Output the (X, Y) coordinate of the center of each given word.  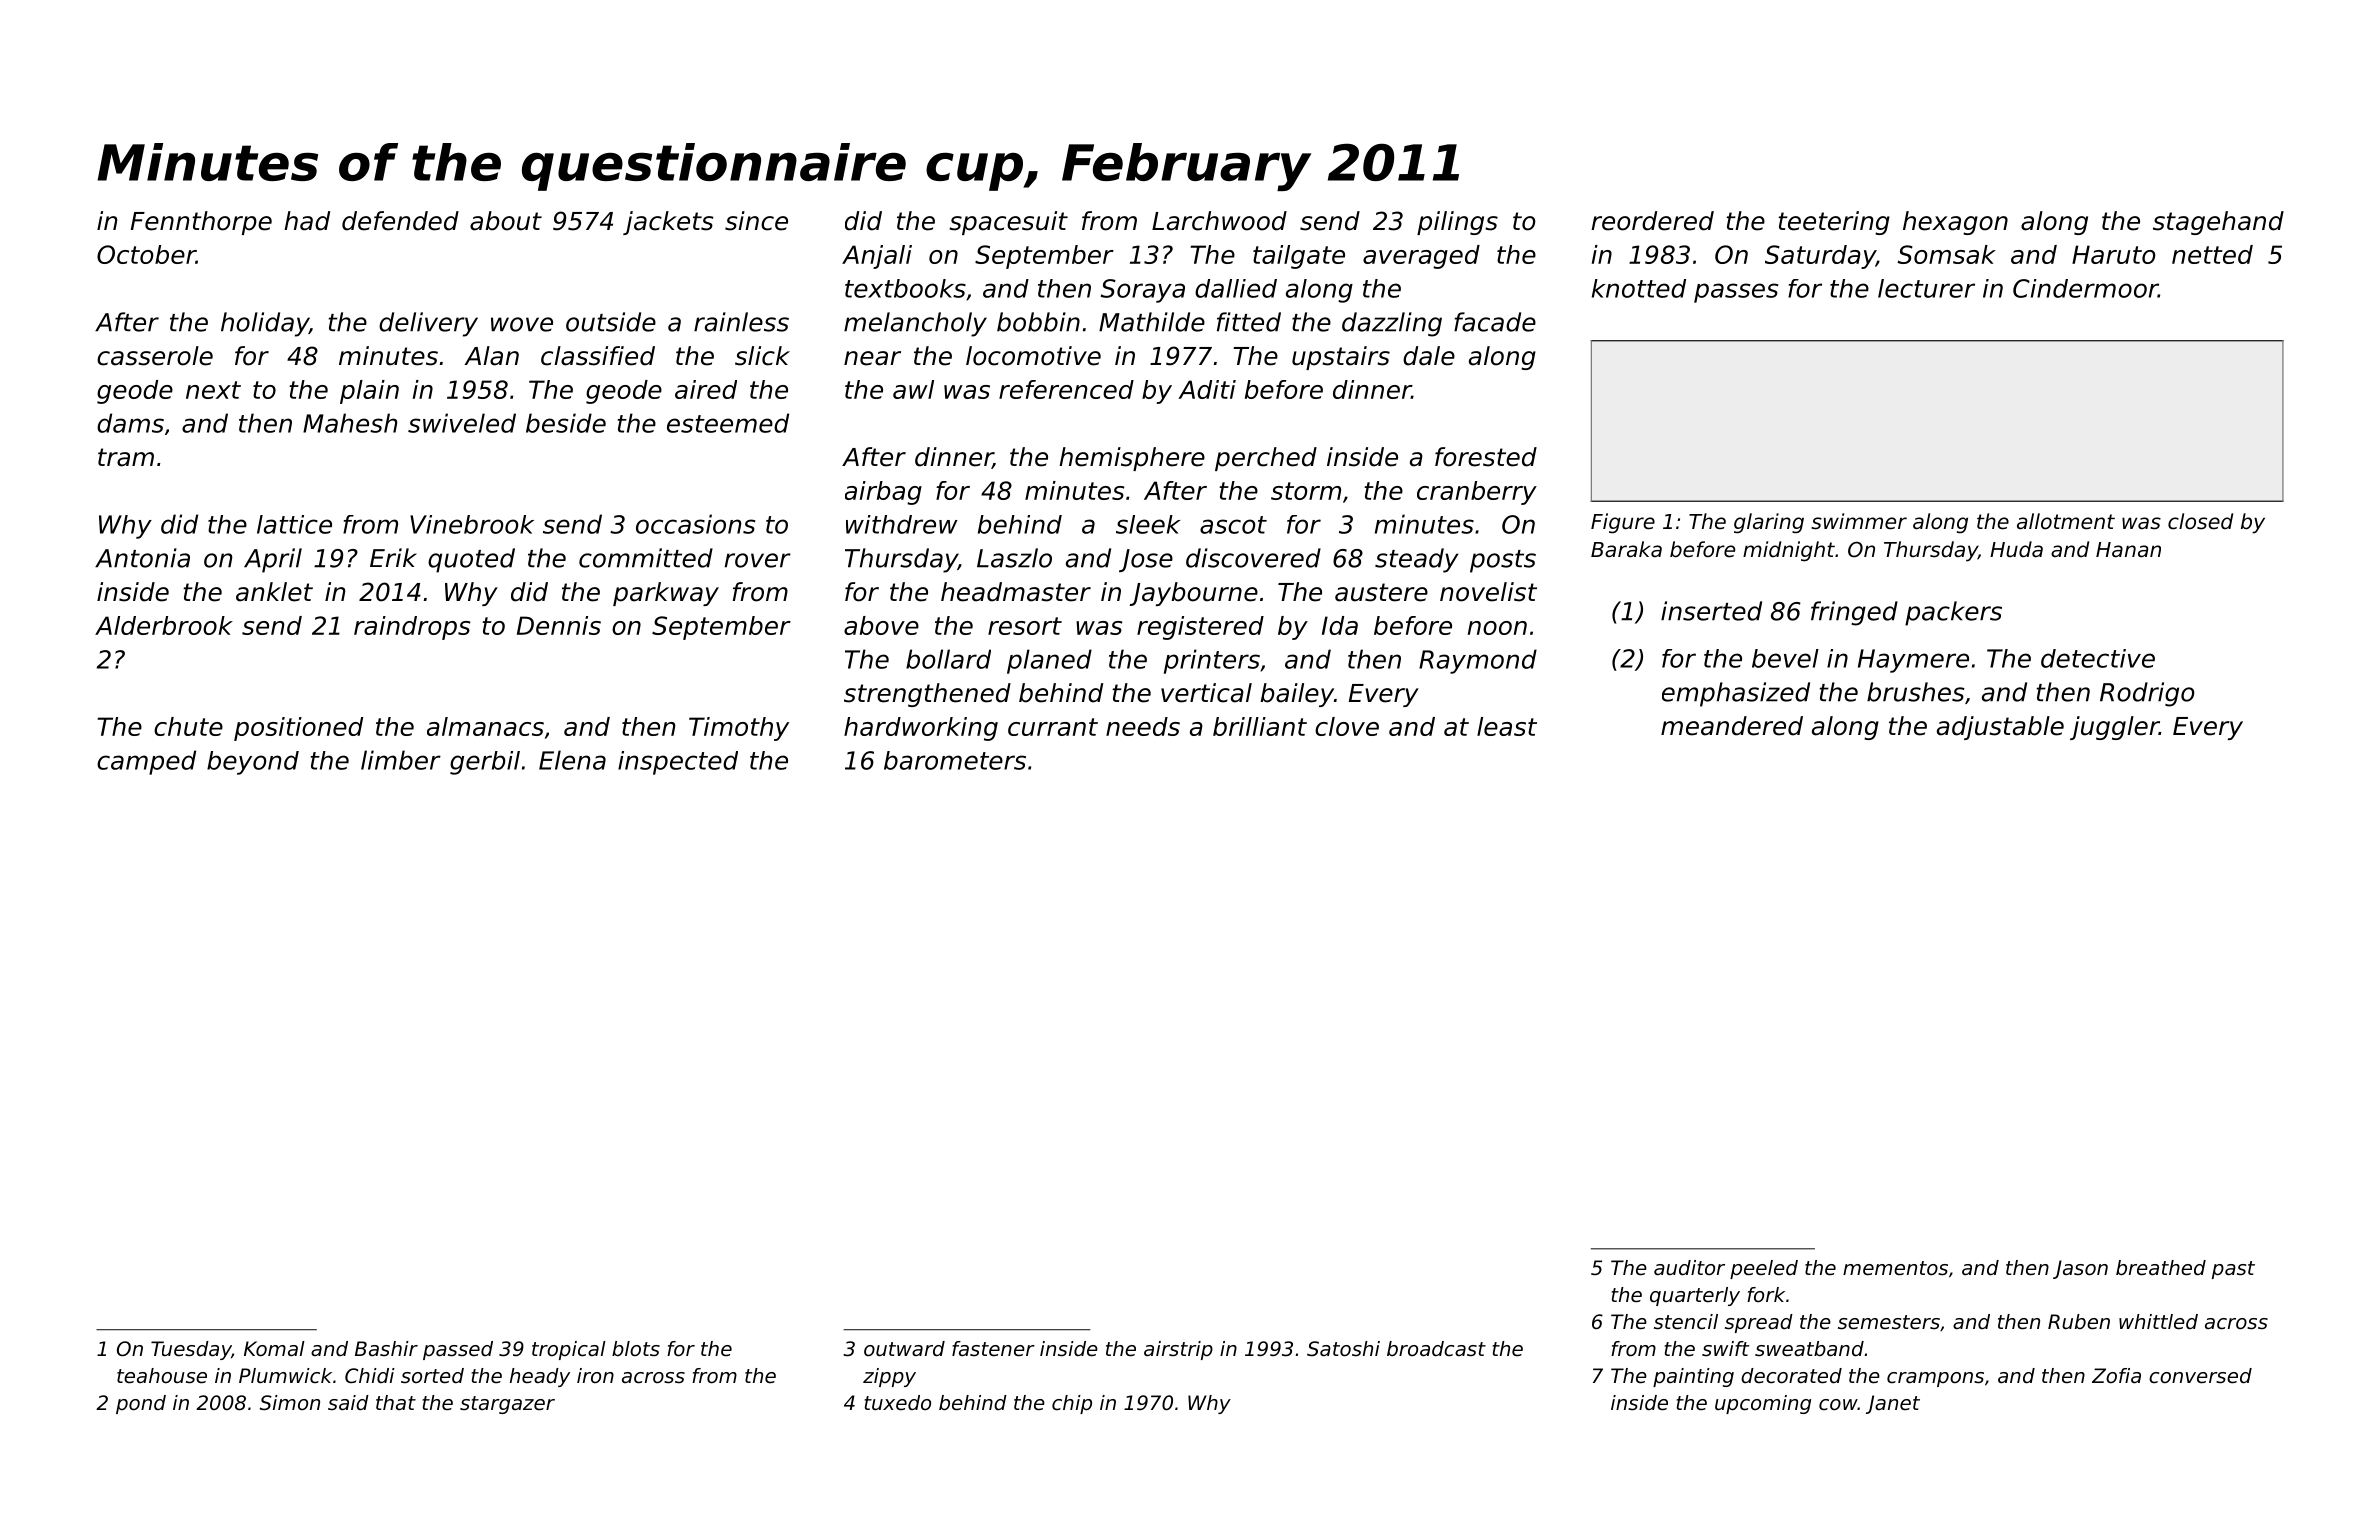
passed (458, 1350)
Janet (1893, 1404)
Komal (274, 1349)
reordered (1652, 221)
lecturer (1926, 288)
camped (146, 762)
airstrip (1178, 1350)
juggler (2114, 728)
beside (566, 423)
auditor (1689, 1268)
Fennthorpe (201, 223)
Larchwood (1219, 221)
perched (1266, 459)
